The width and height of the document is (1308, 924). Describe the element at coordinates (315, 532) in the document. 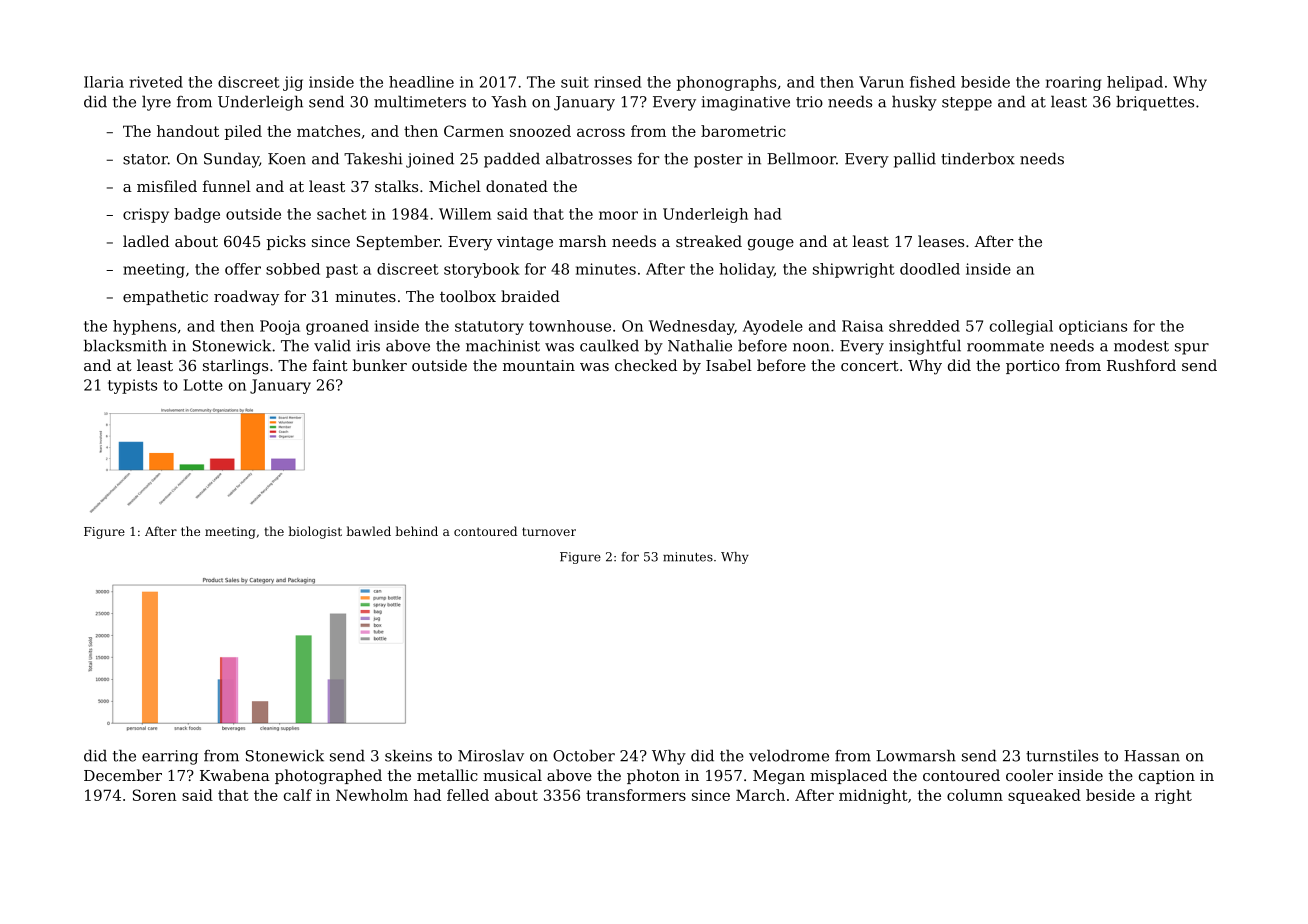

I see `biologist` at that location.
